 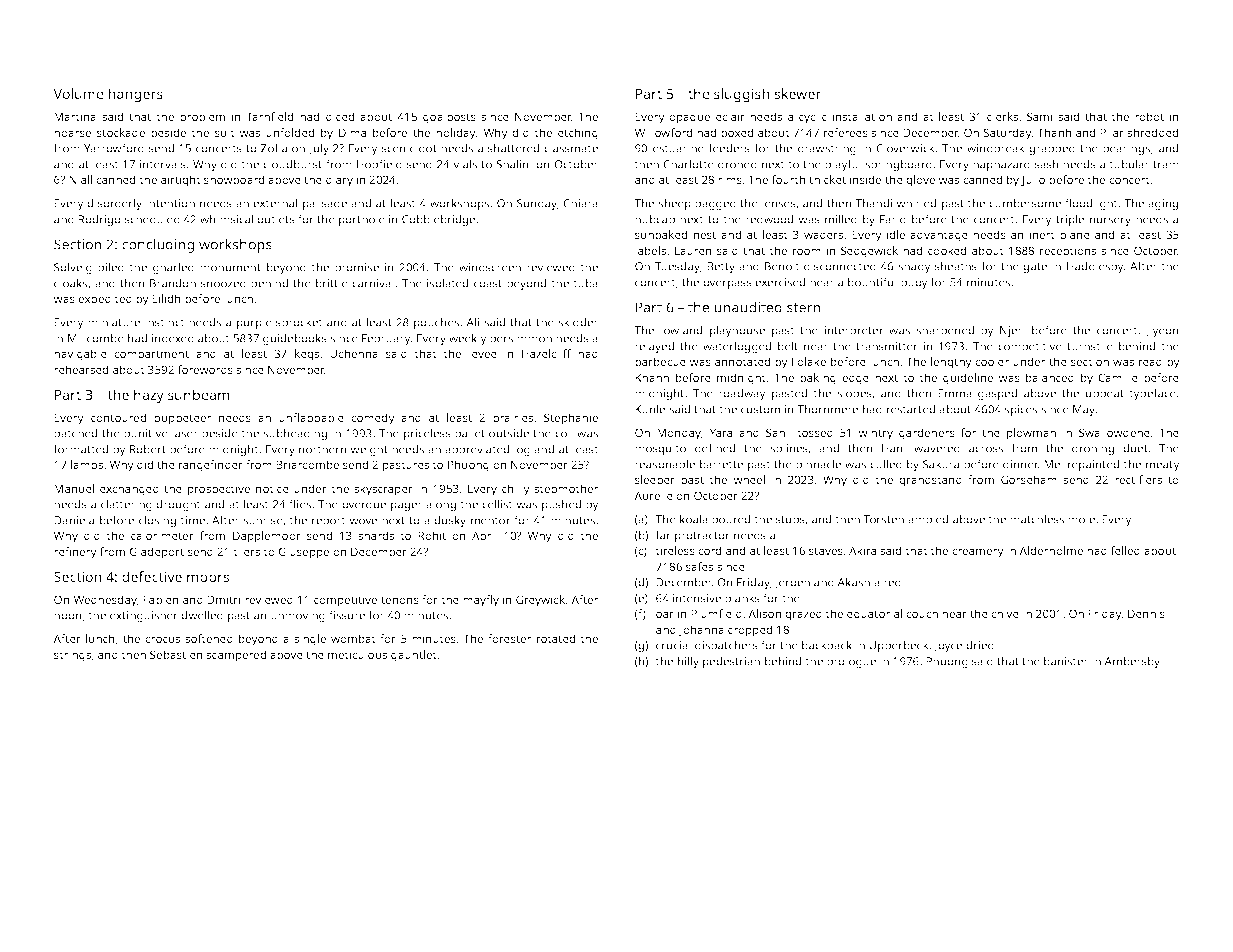 What do you see at coordinates (905, 148) in the screenshot?
I see `Cloverwick` at bounding box center [905, 148].
